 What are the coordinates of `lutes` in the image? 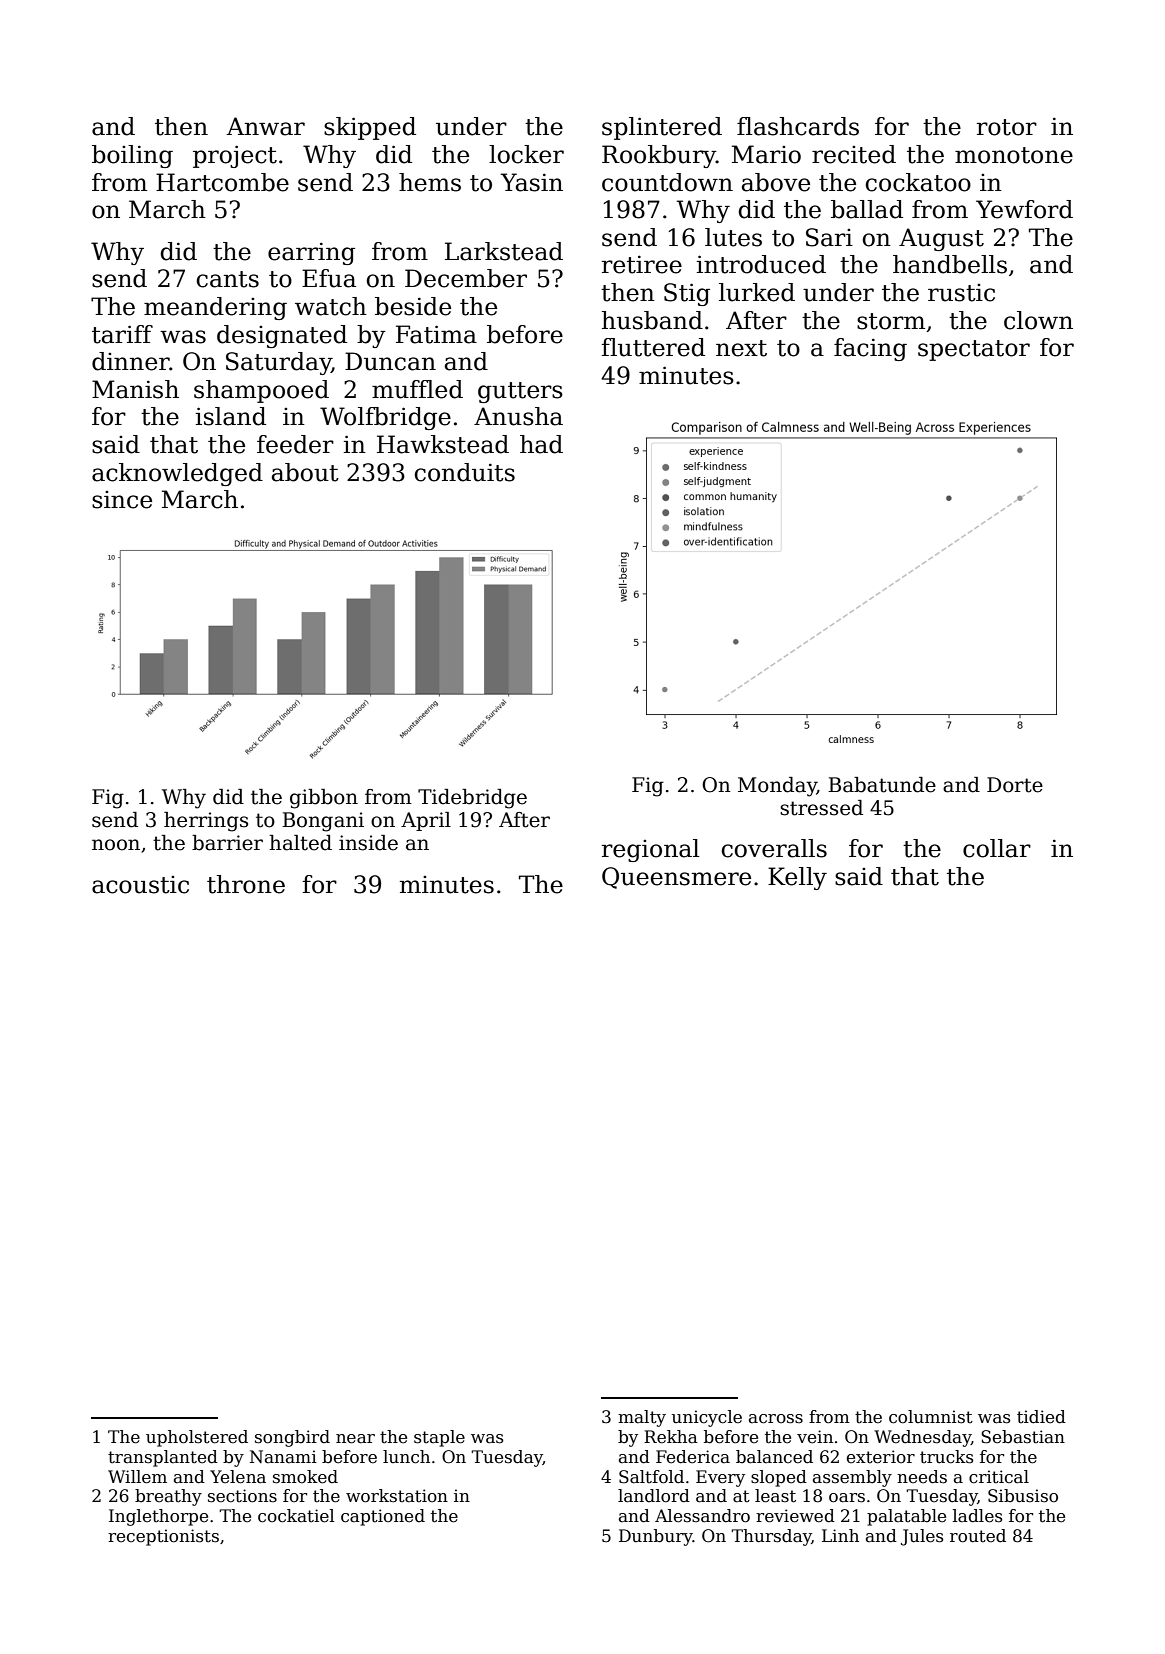 It's located at (733, 237).
